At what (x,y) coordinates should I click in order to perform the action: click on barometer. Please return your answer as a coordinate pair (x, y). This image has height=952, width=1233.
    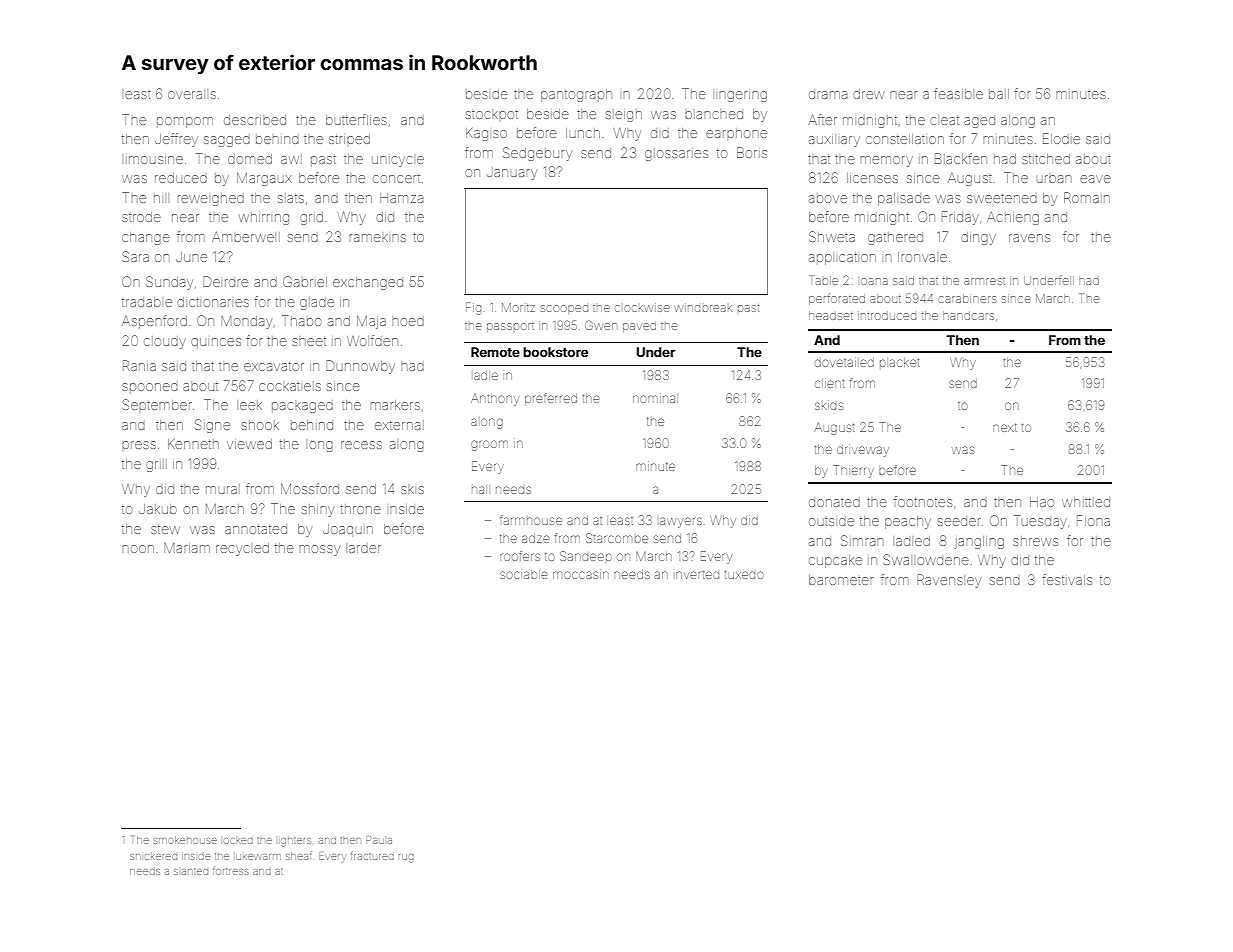
    Looking at the image, I should click on (841, 580).
